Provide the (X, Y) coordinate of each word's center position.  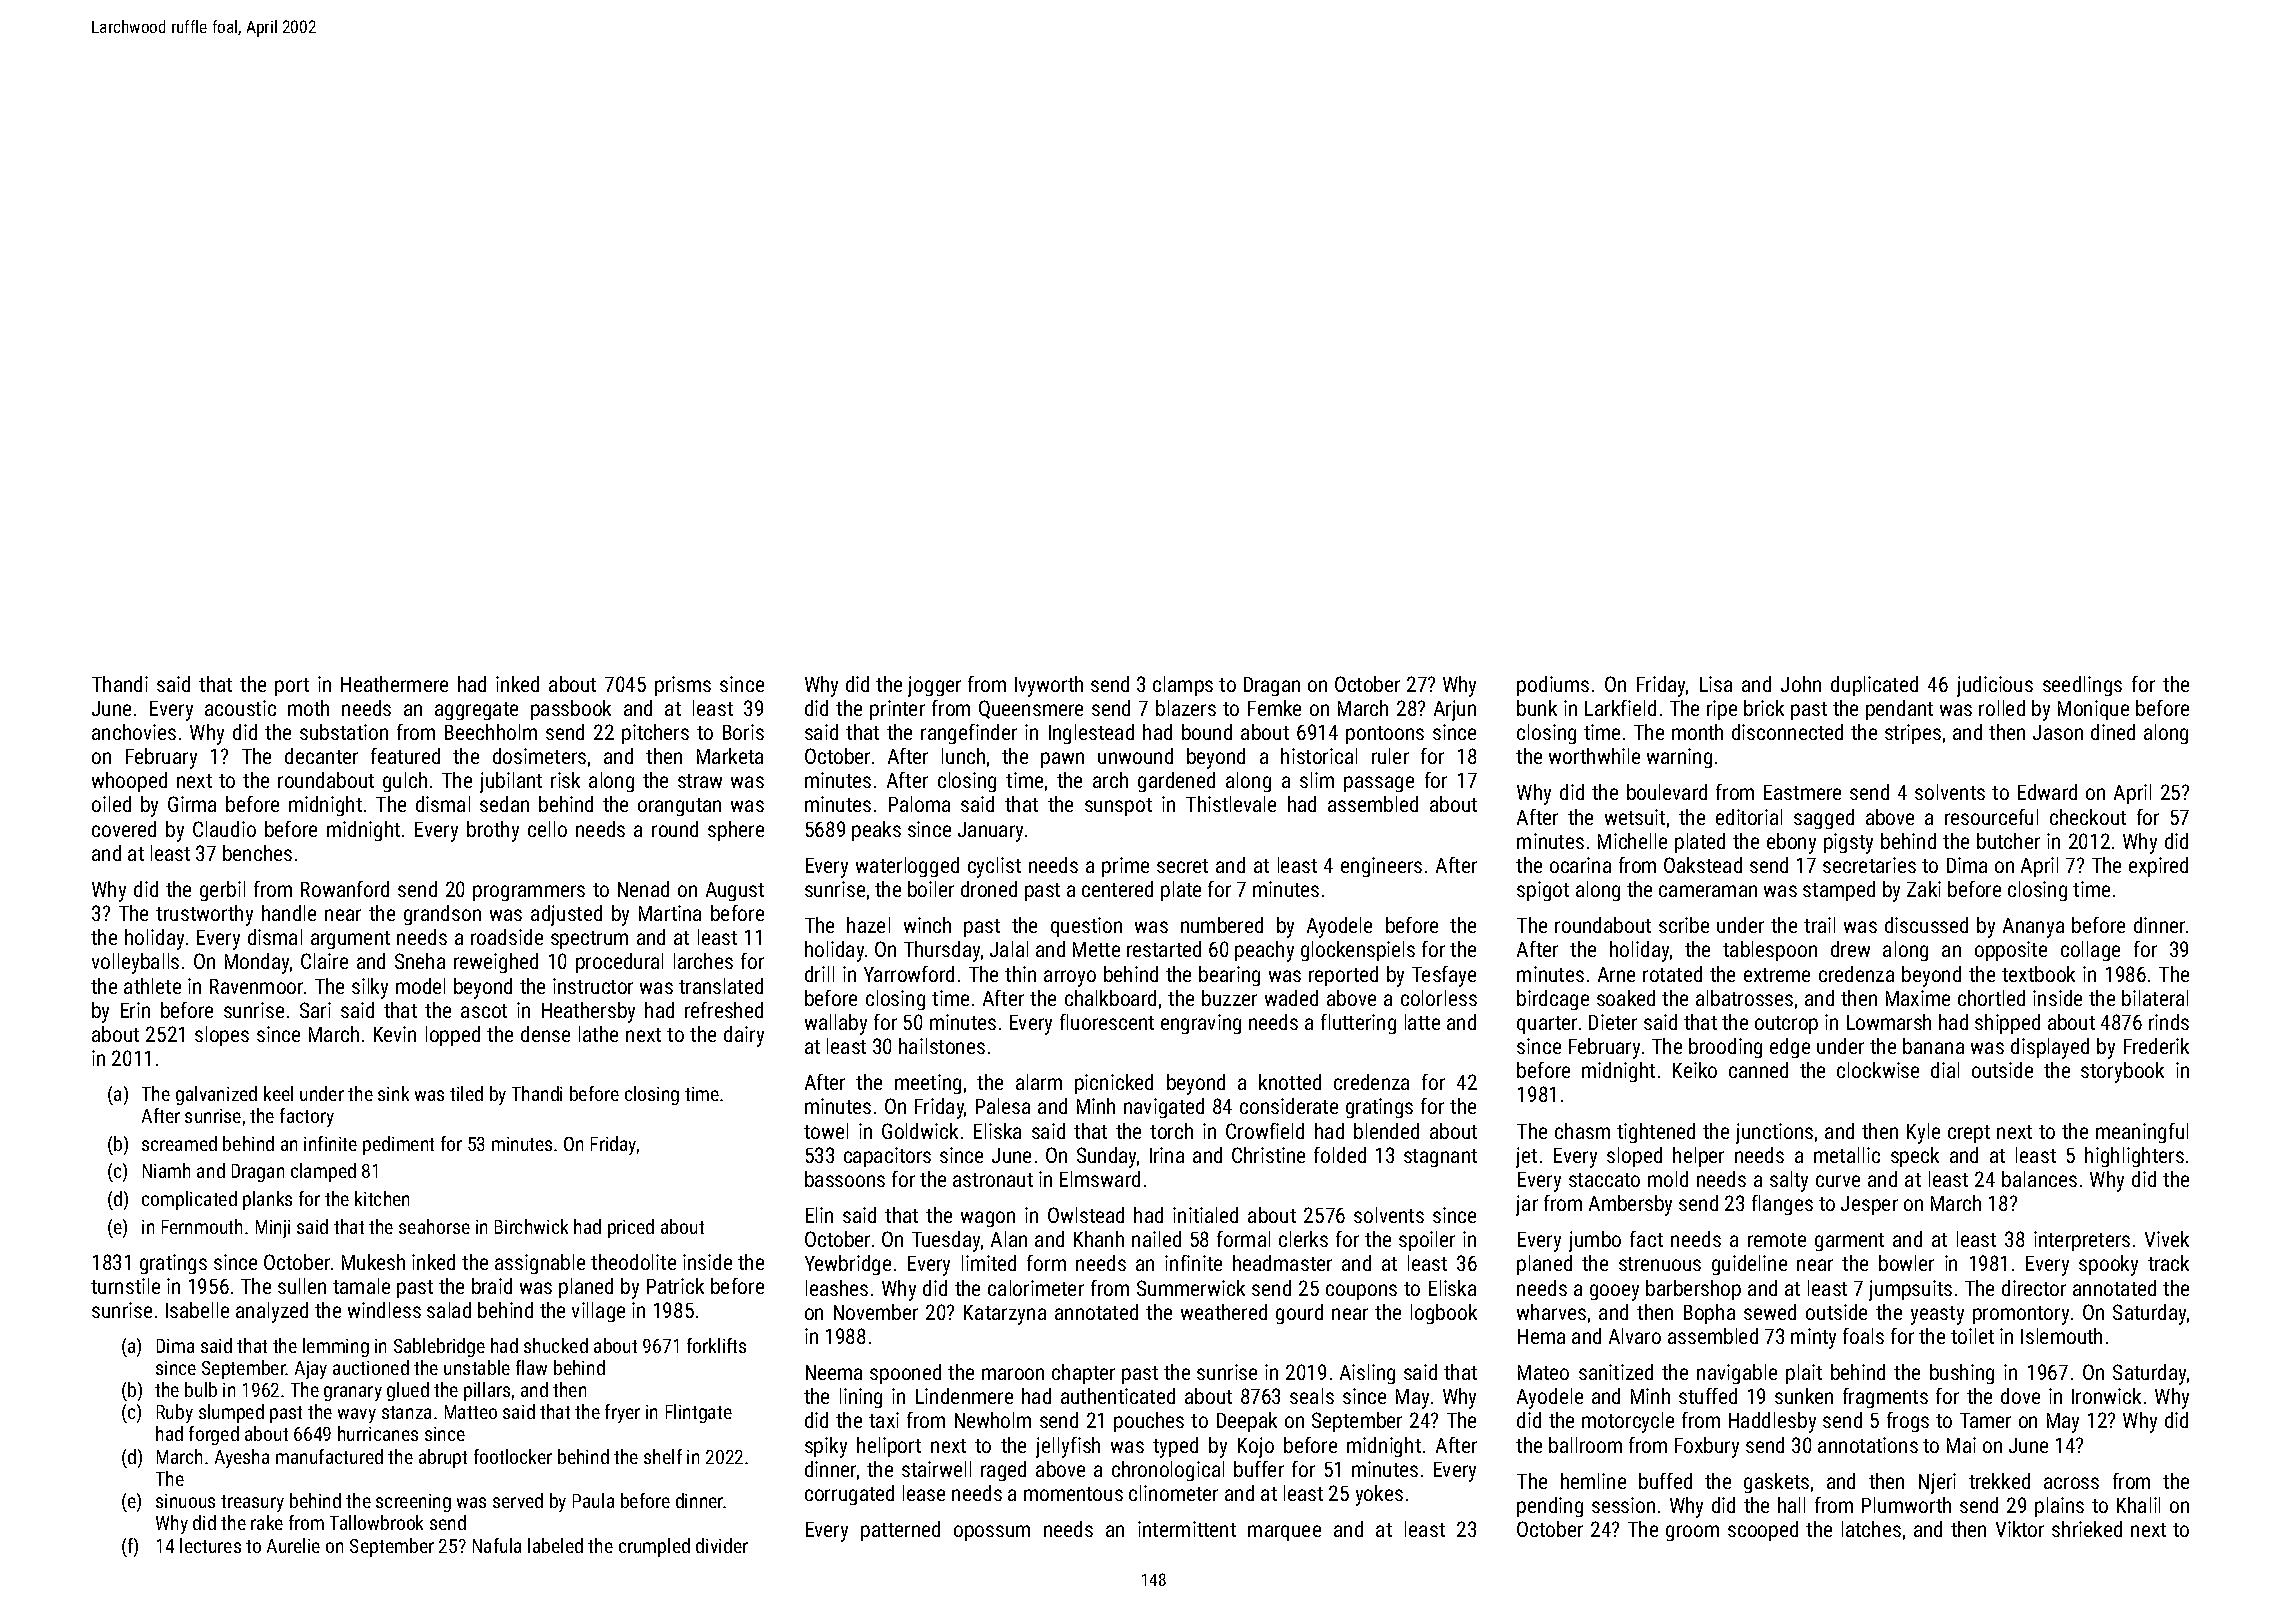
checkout (2088, 817)
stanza (406, 1412)
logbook (1444, 1314)
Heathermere (394, 684)
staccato (1604, 1180)
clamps (1183, 686)
